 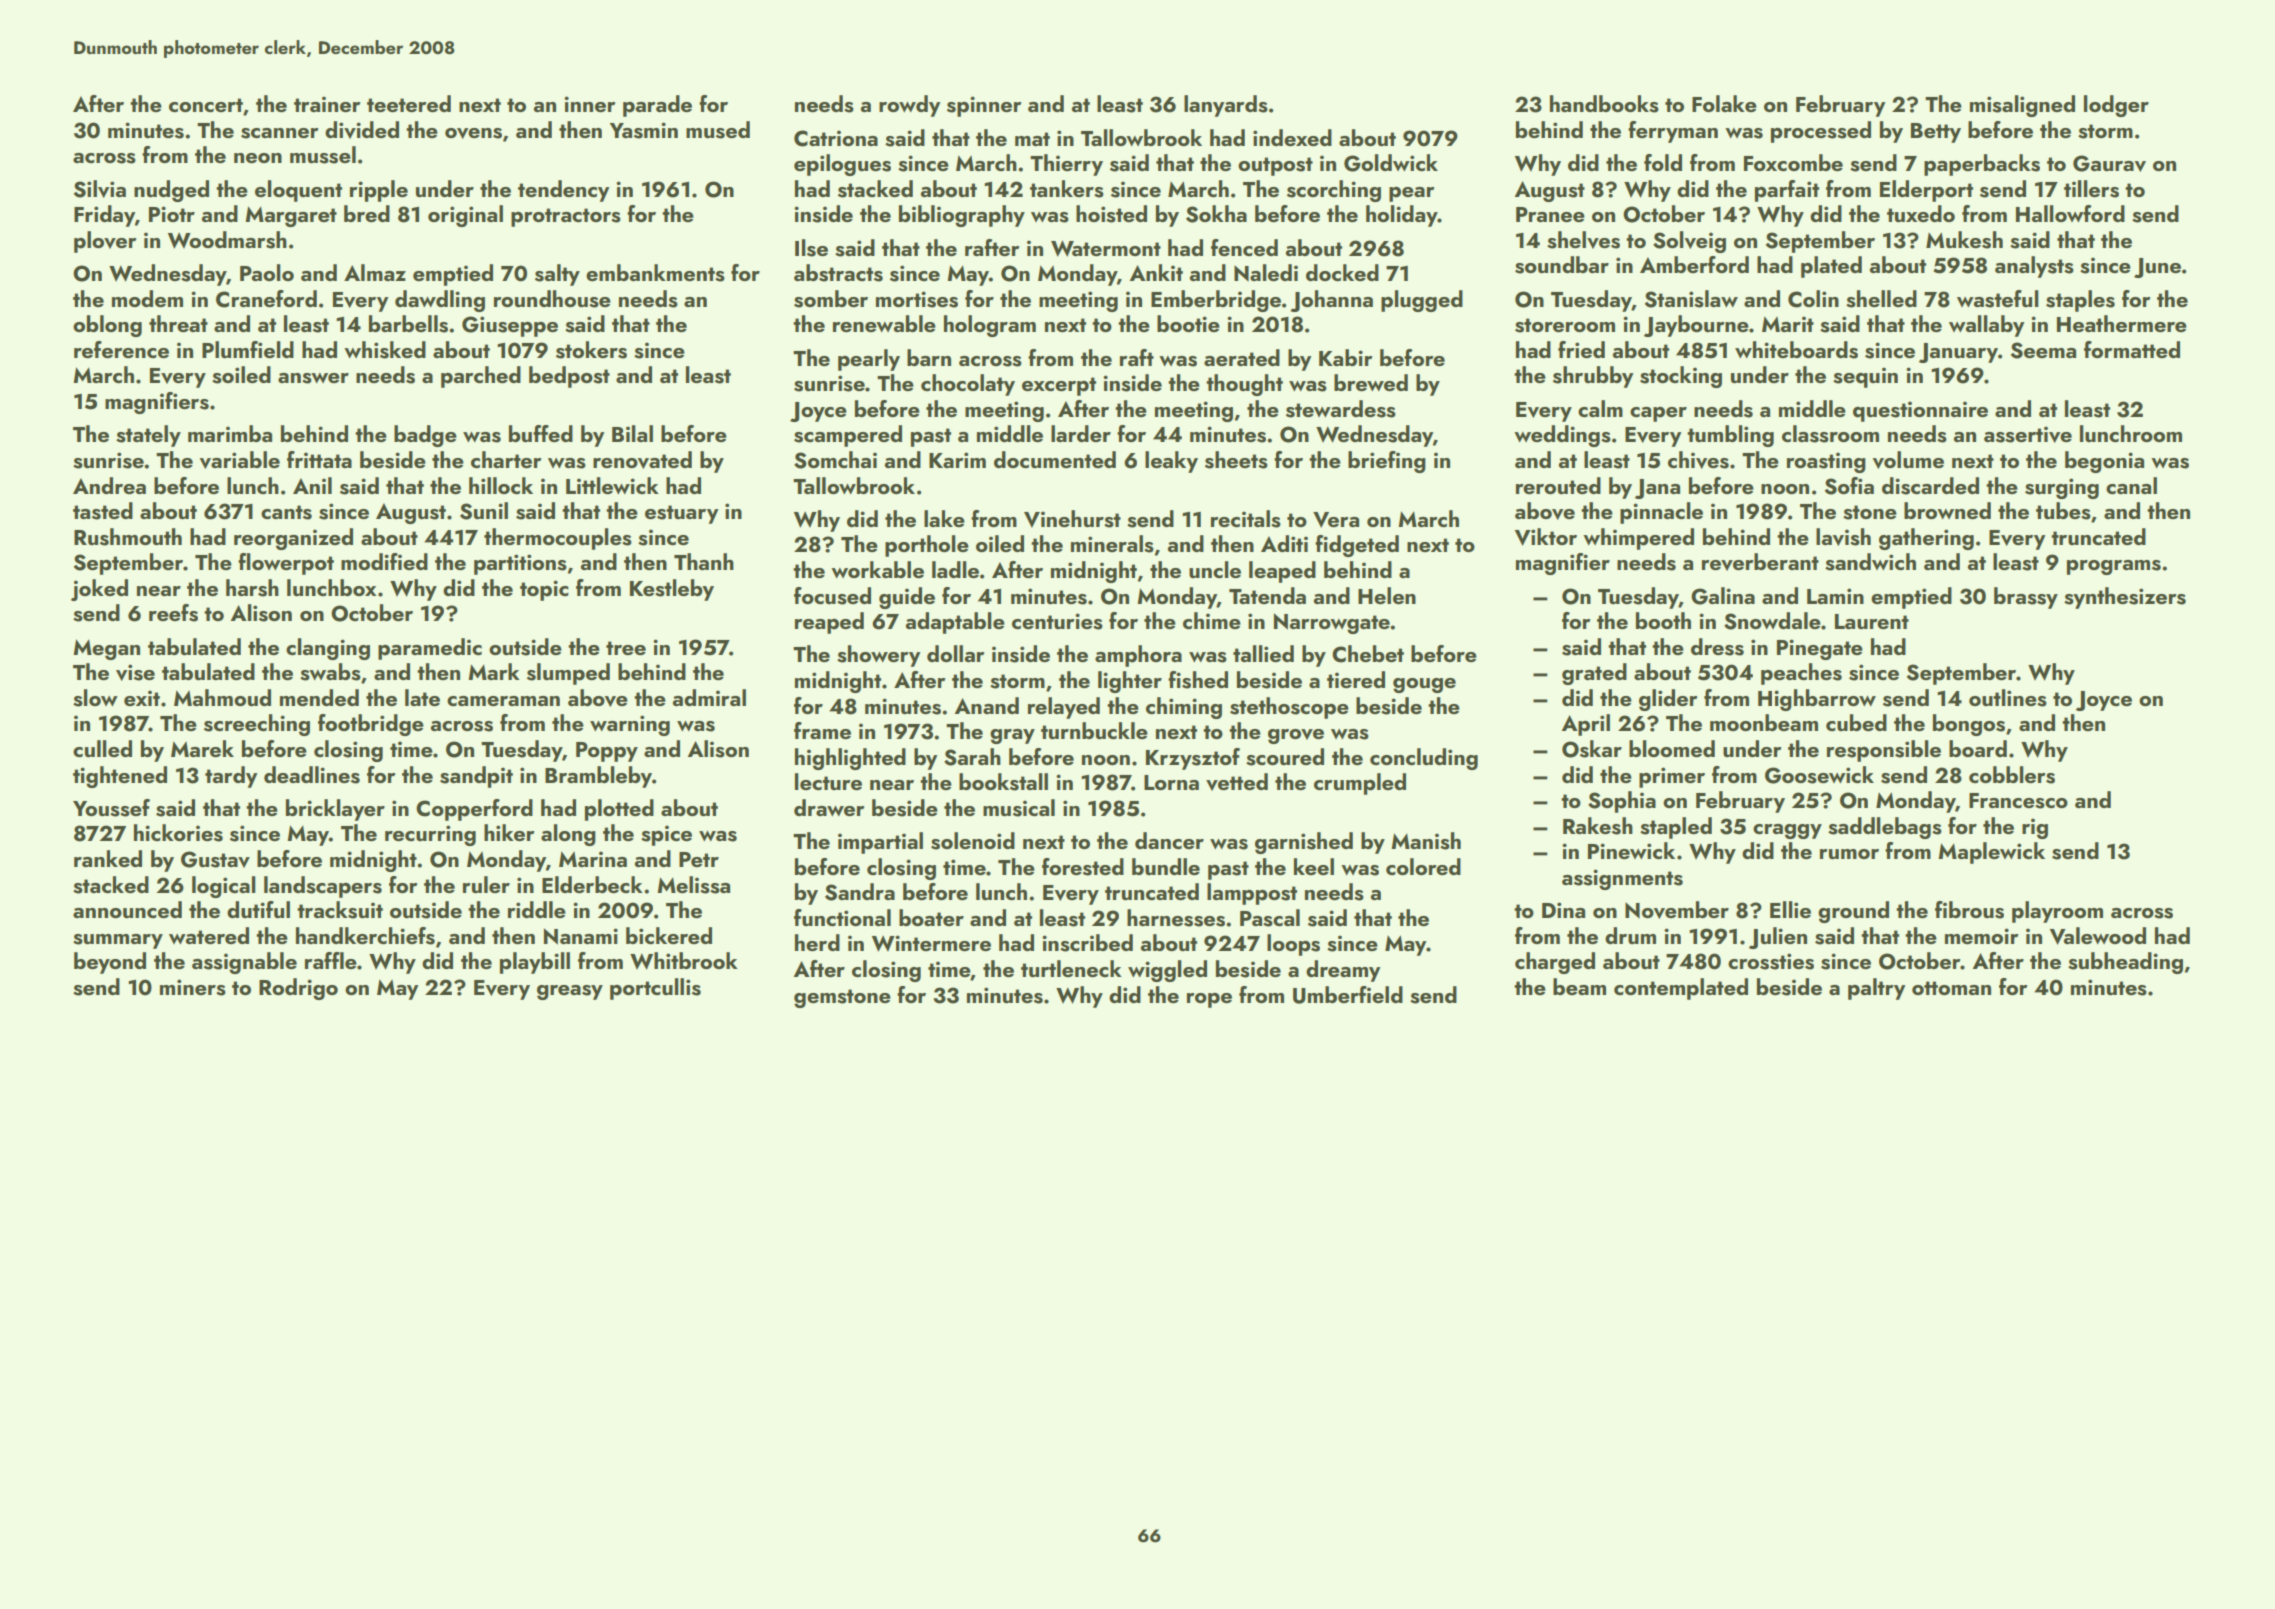 What do you see at coordinates (1057, 621) in the screenshot?
I see `centuries` at bounding box center [1057, 621].
